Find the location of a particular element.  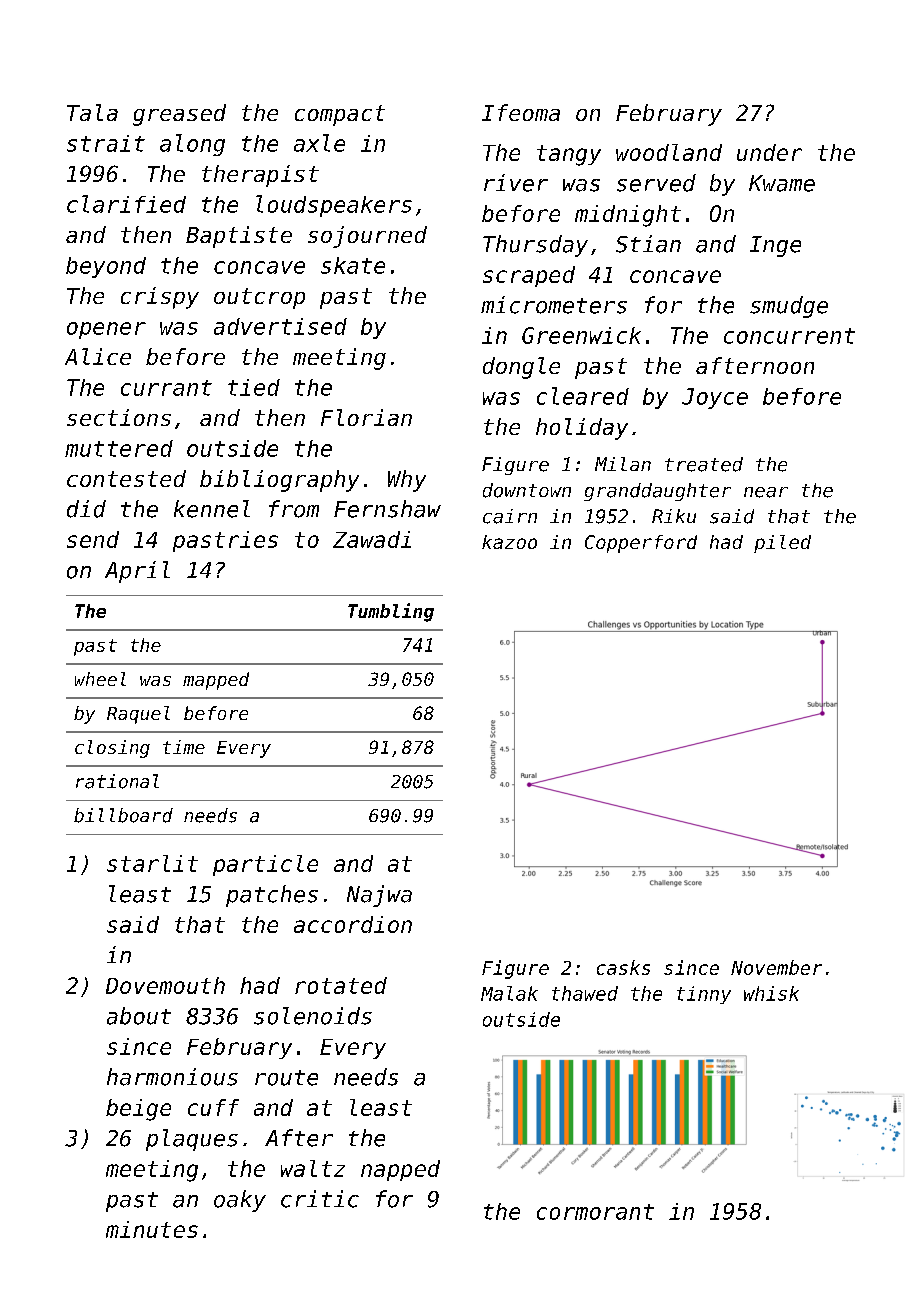

beige is located at coordinates (138, 1110).
